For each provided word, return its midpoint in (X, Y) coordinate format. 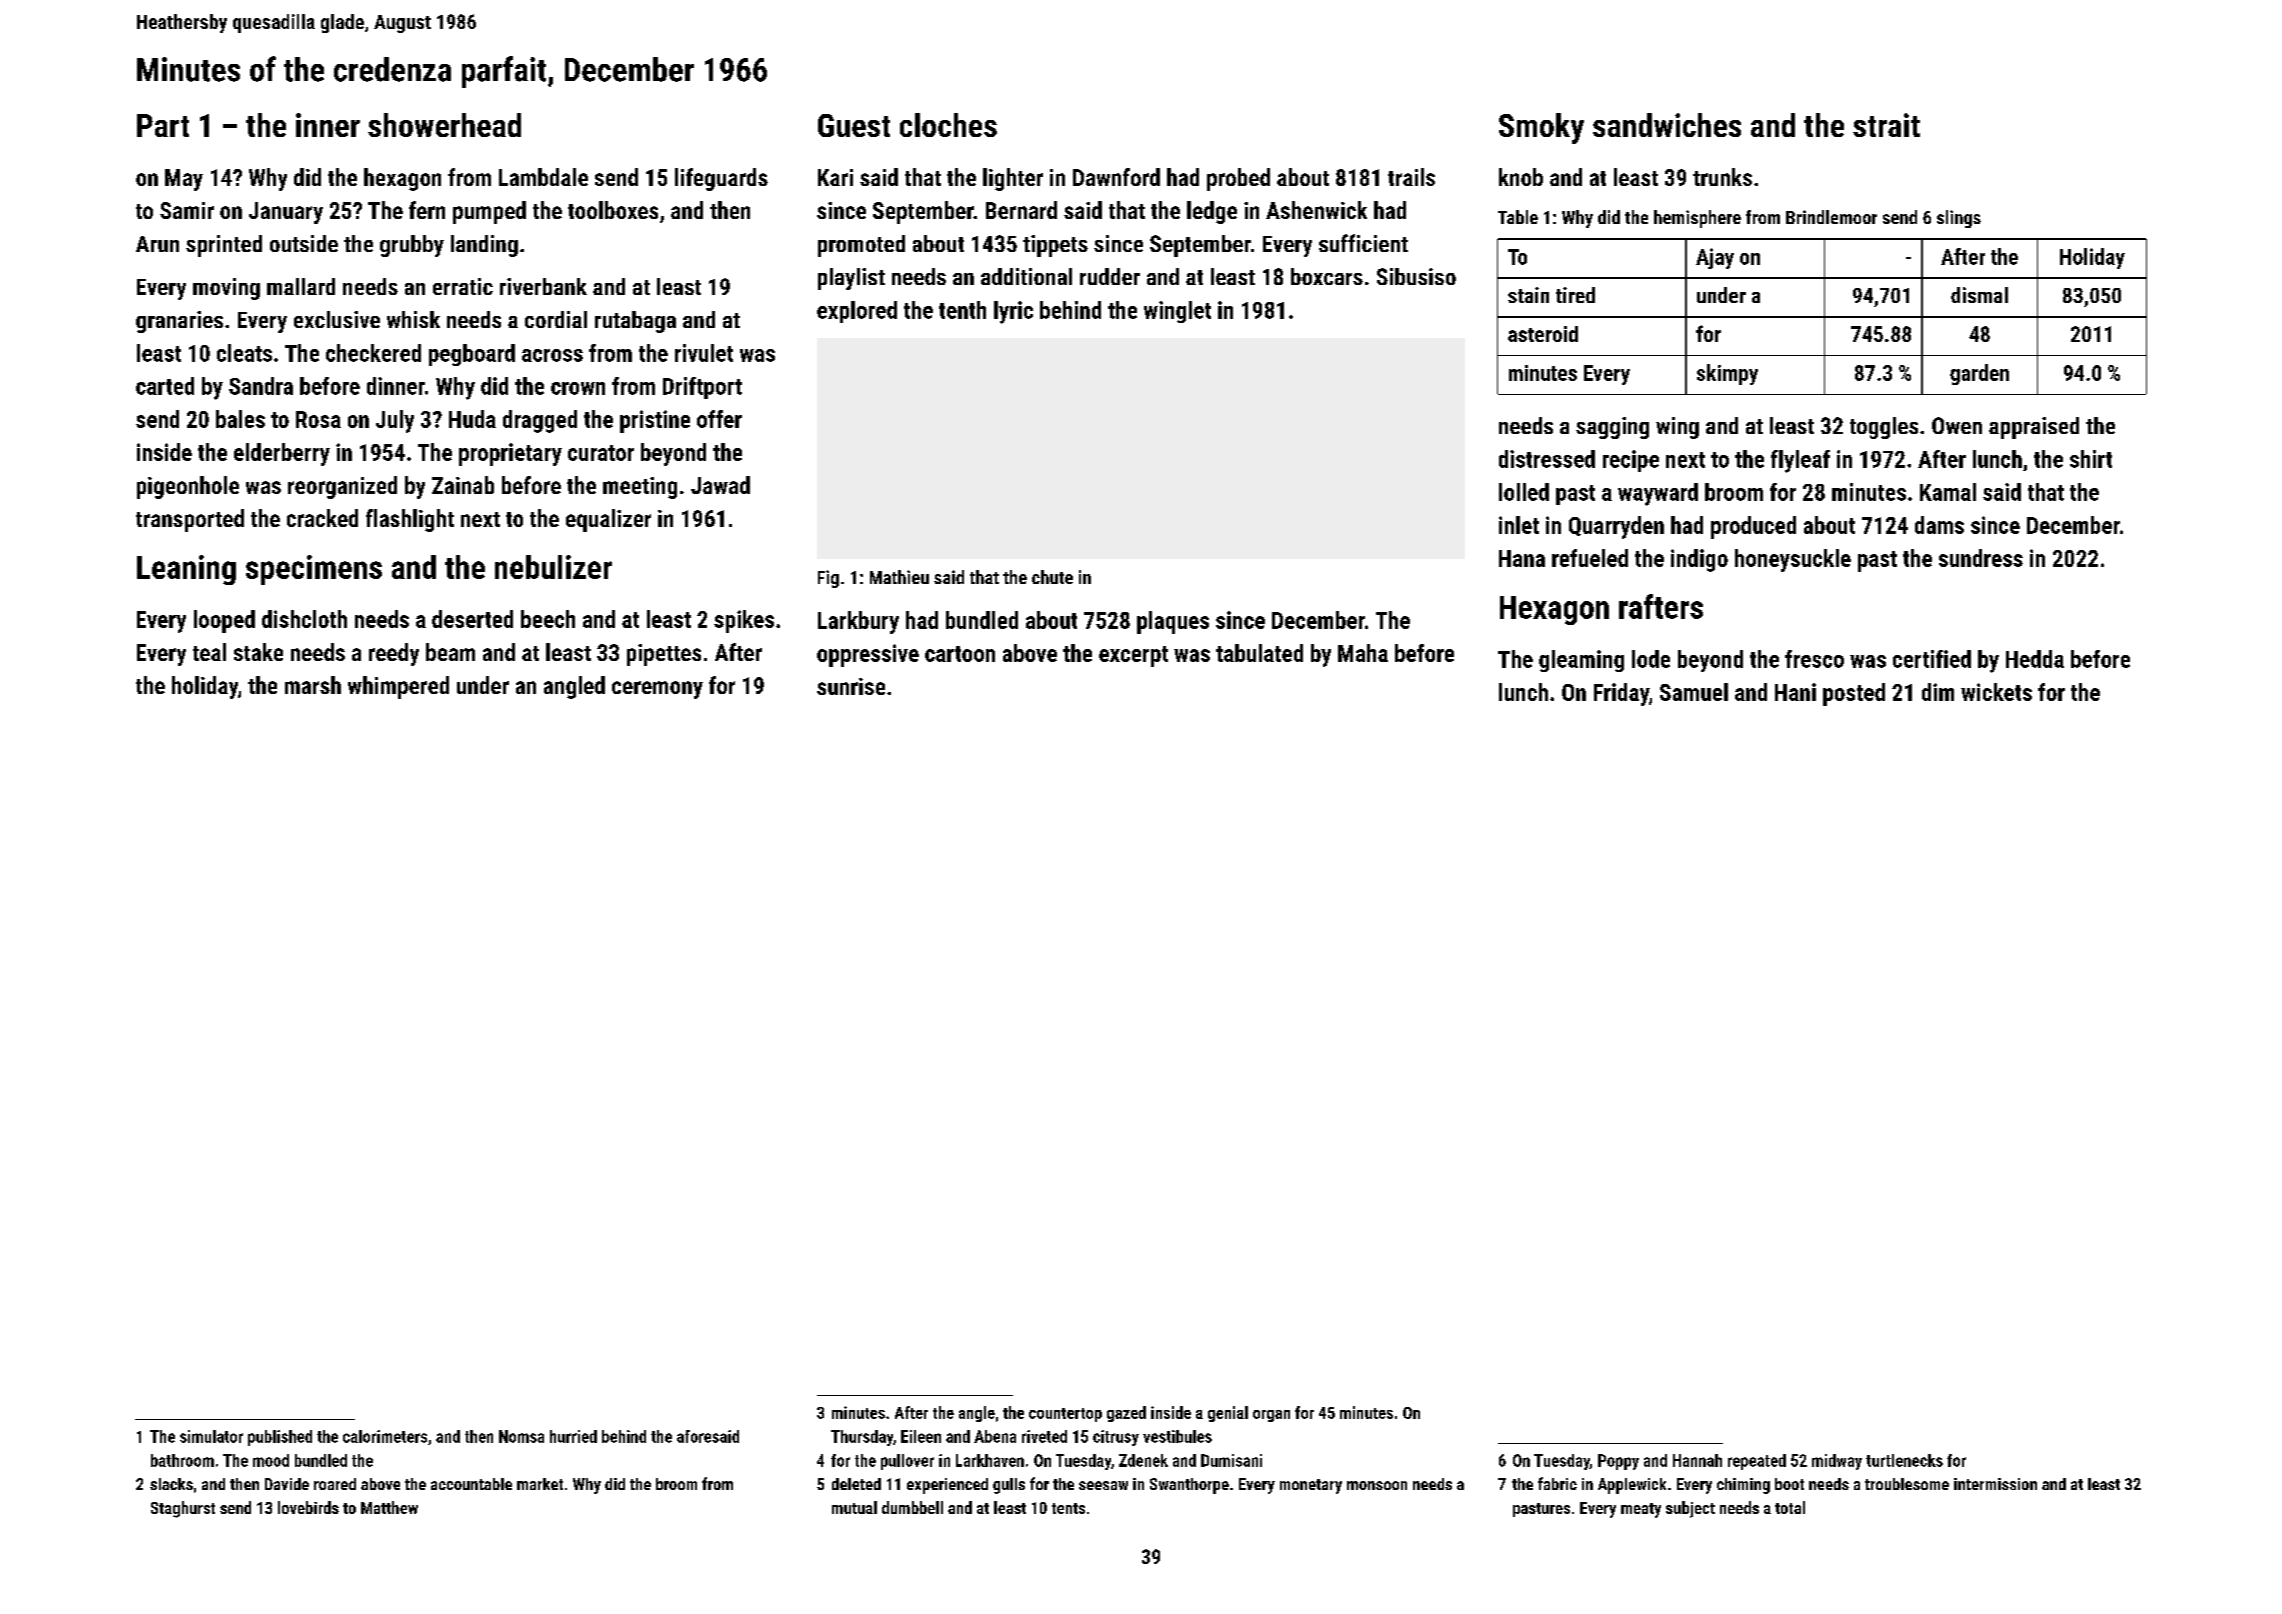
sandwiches (1667, 125)
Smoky (1541, 128)
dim (1938, 692)
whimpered (398, 687)
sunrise (851, 686)
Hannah (1697, 1460)
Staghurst (183, 1509)
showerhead (444, 125)
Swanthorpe (1189, 1486)
